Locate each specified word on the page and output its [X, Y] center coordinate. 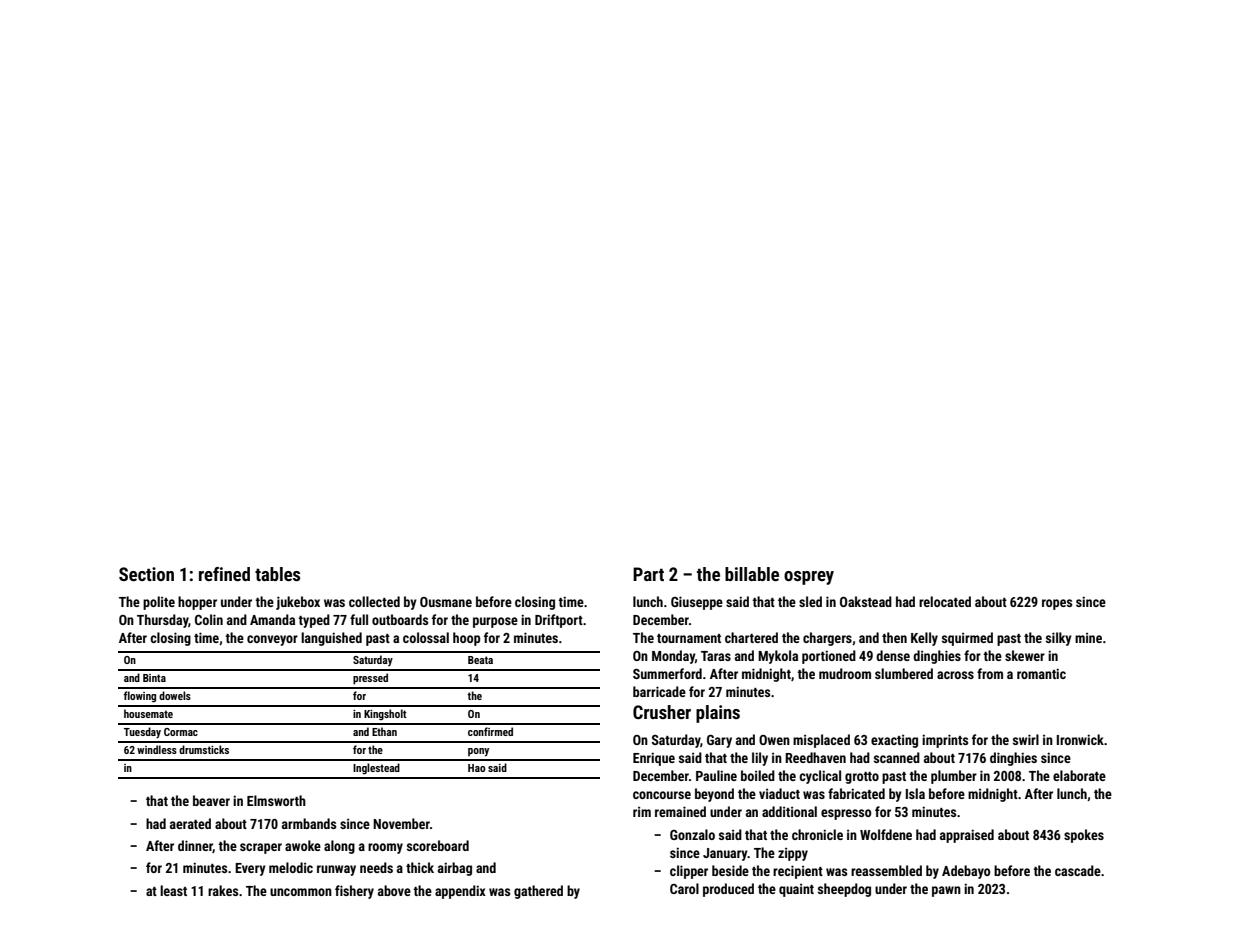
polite [159, 603]
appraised [967, 836]
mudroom [845, 673]
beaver [211, 800]
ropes [1057, 604]
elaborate [1079, 775]
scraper [261, 848]
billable [752, 574]
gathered [538, 892]
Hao [477, 768]
